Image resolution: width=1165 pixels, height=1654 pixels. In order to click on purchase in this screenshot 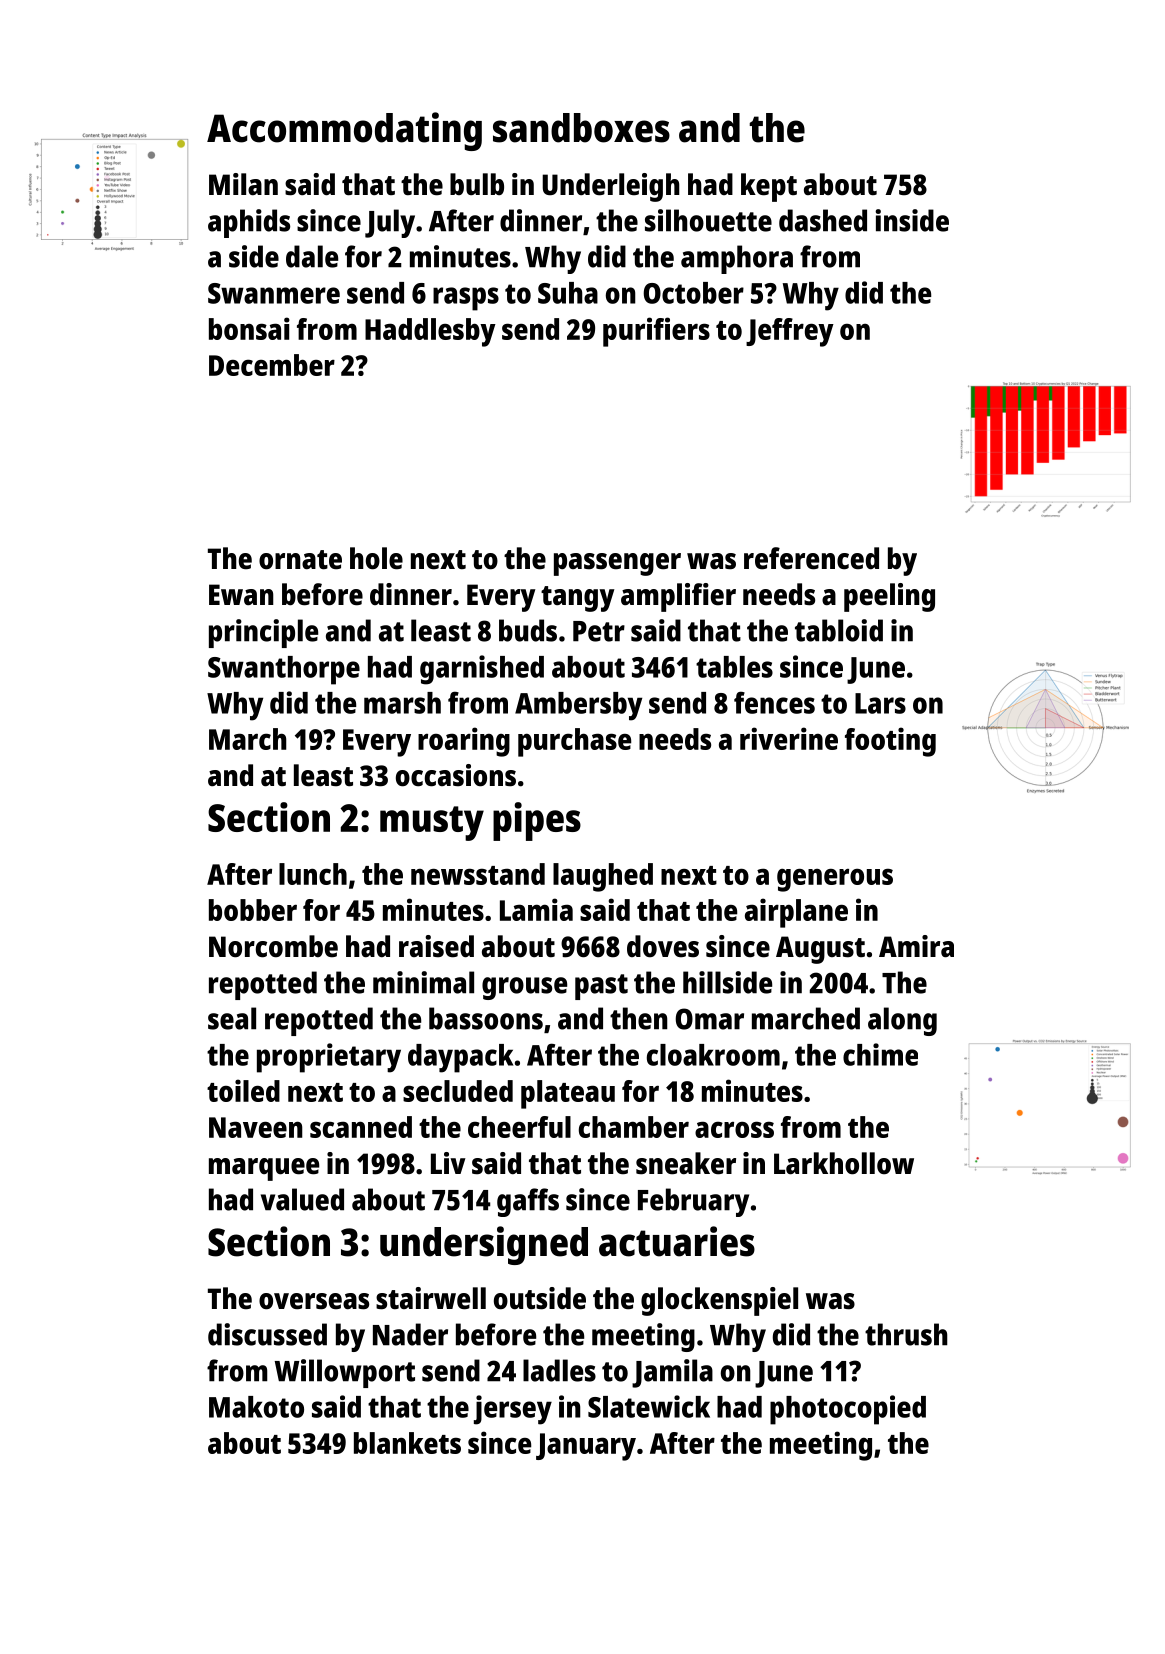, I will do `click(574, 742)`.
